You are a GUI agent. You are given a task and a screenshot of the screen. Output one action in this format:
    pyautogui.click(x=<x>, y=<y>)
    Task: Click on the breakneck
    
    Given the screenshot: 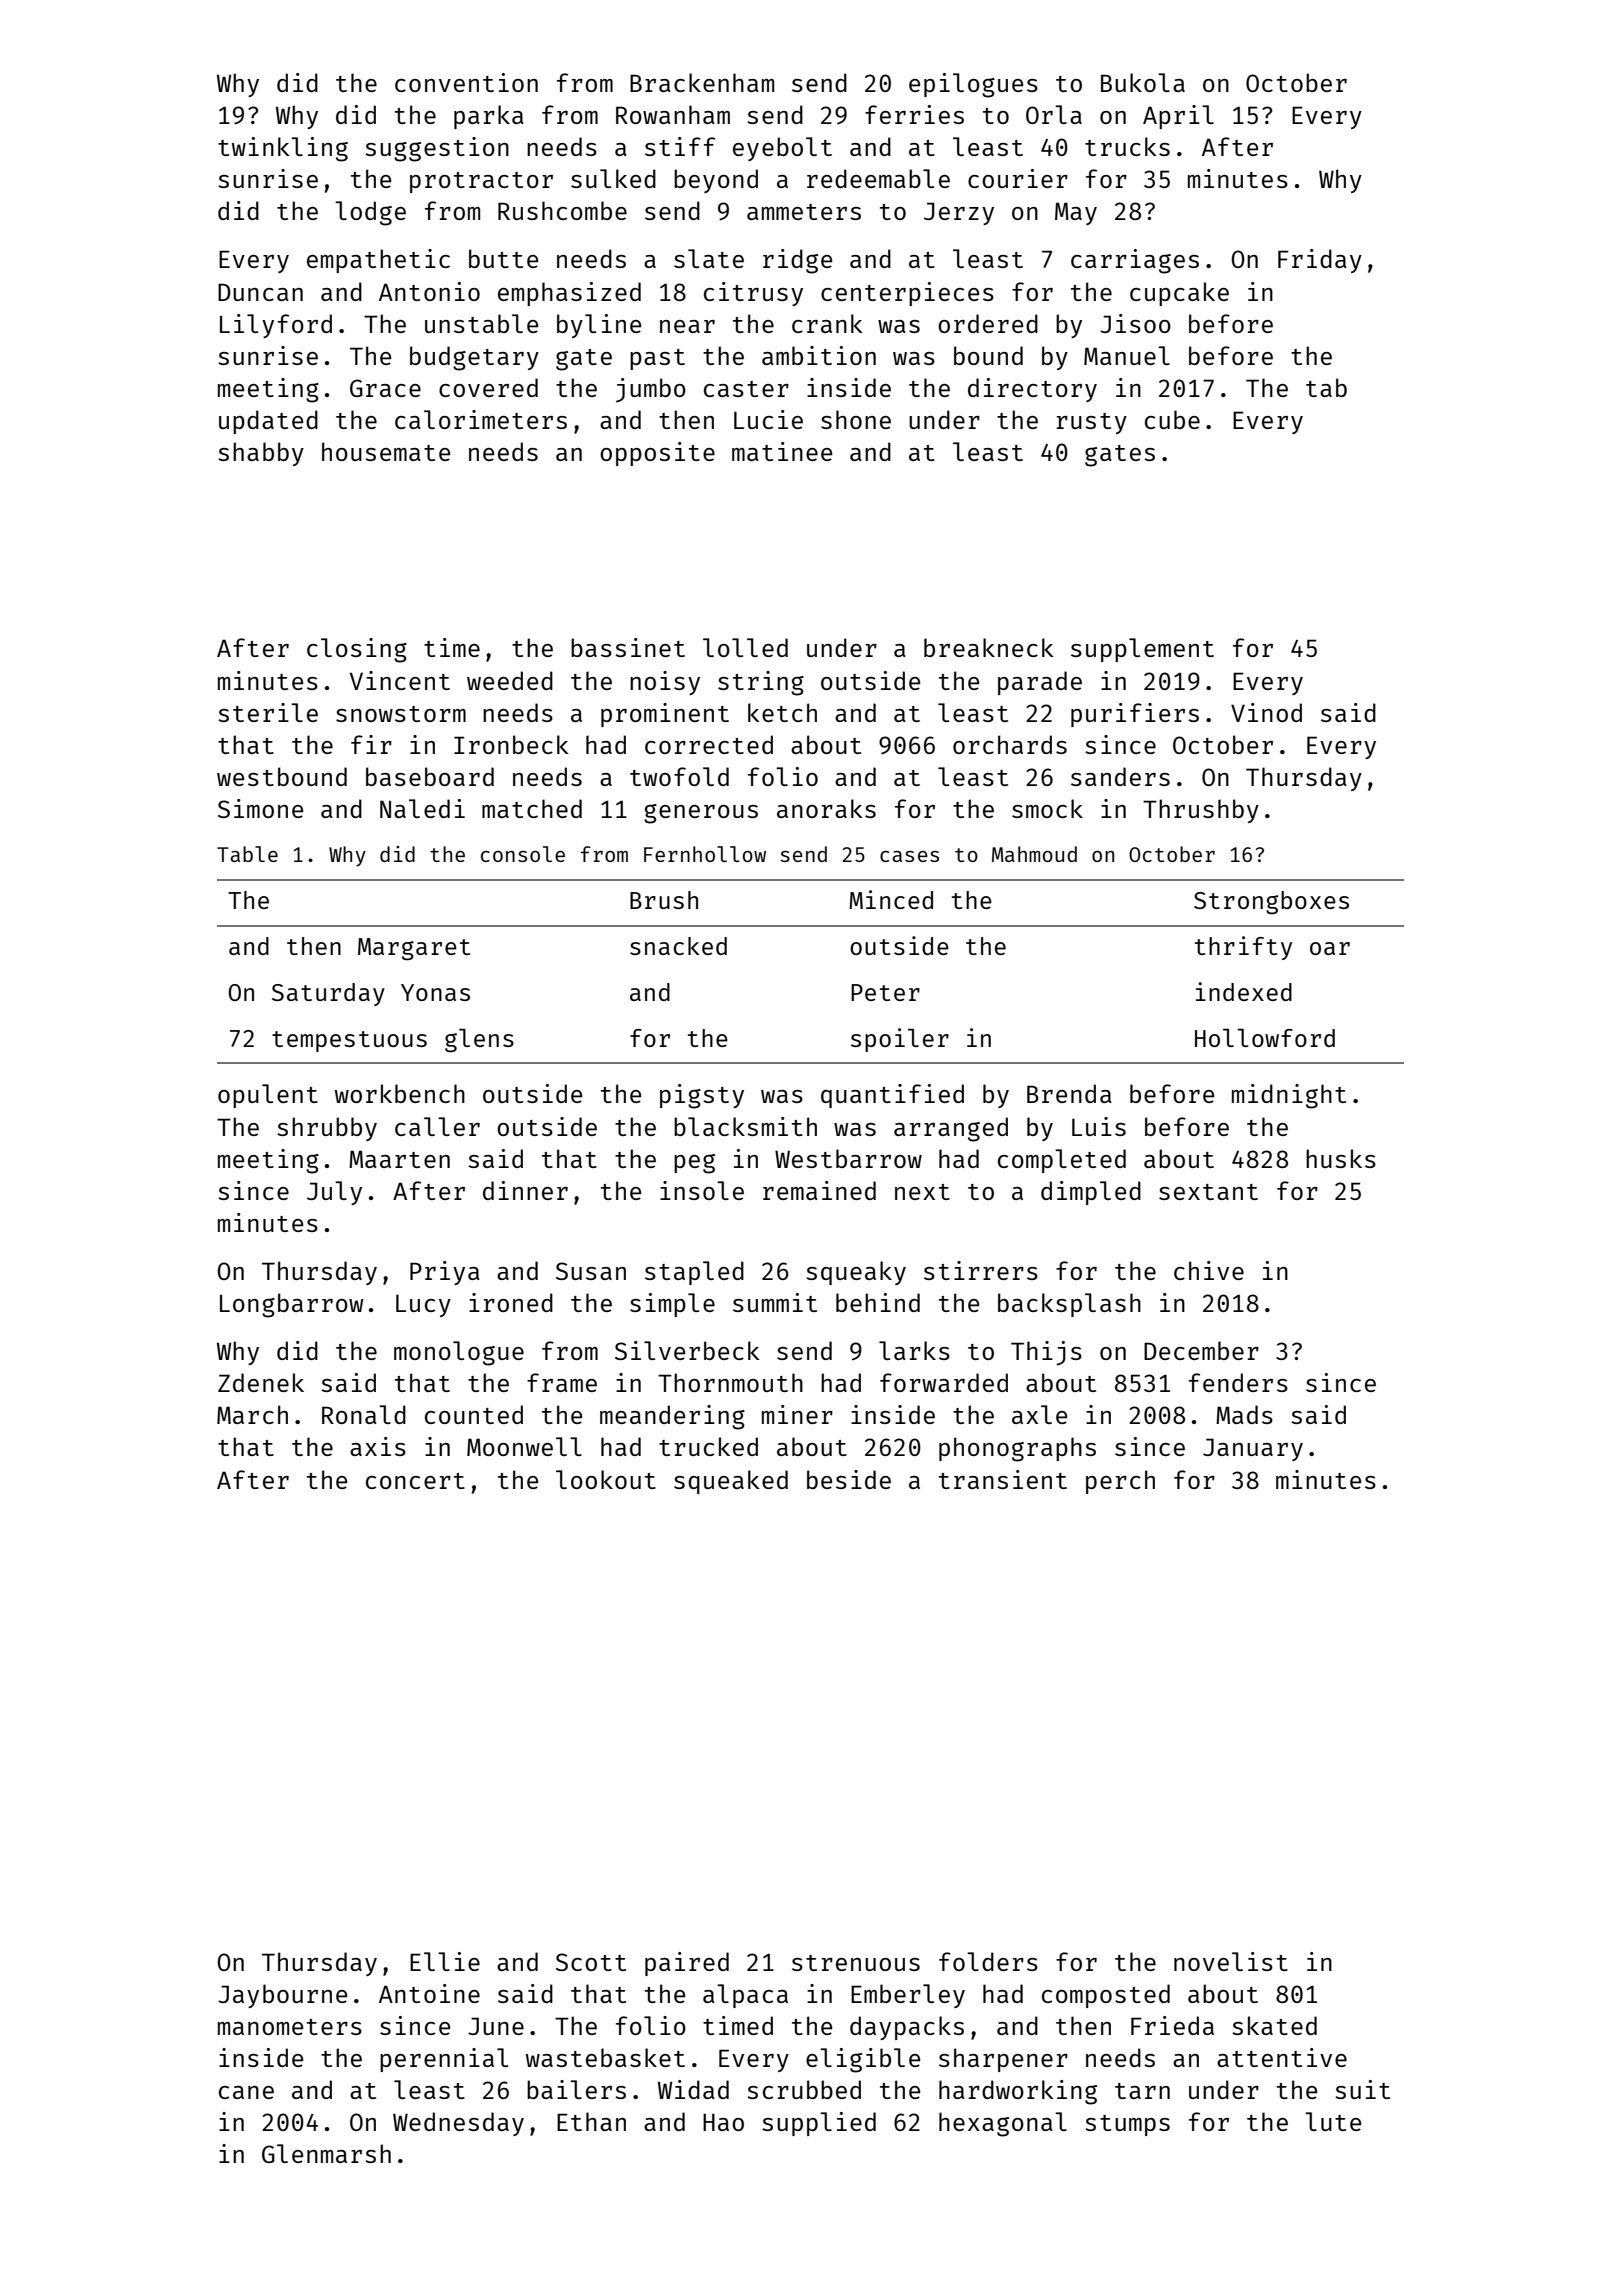 What is the action you would take?
    pyautogui.click(x=989, y=647)
